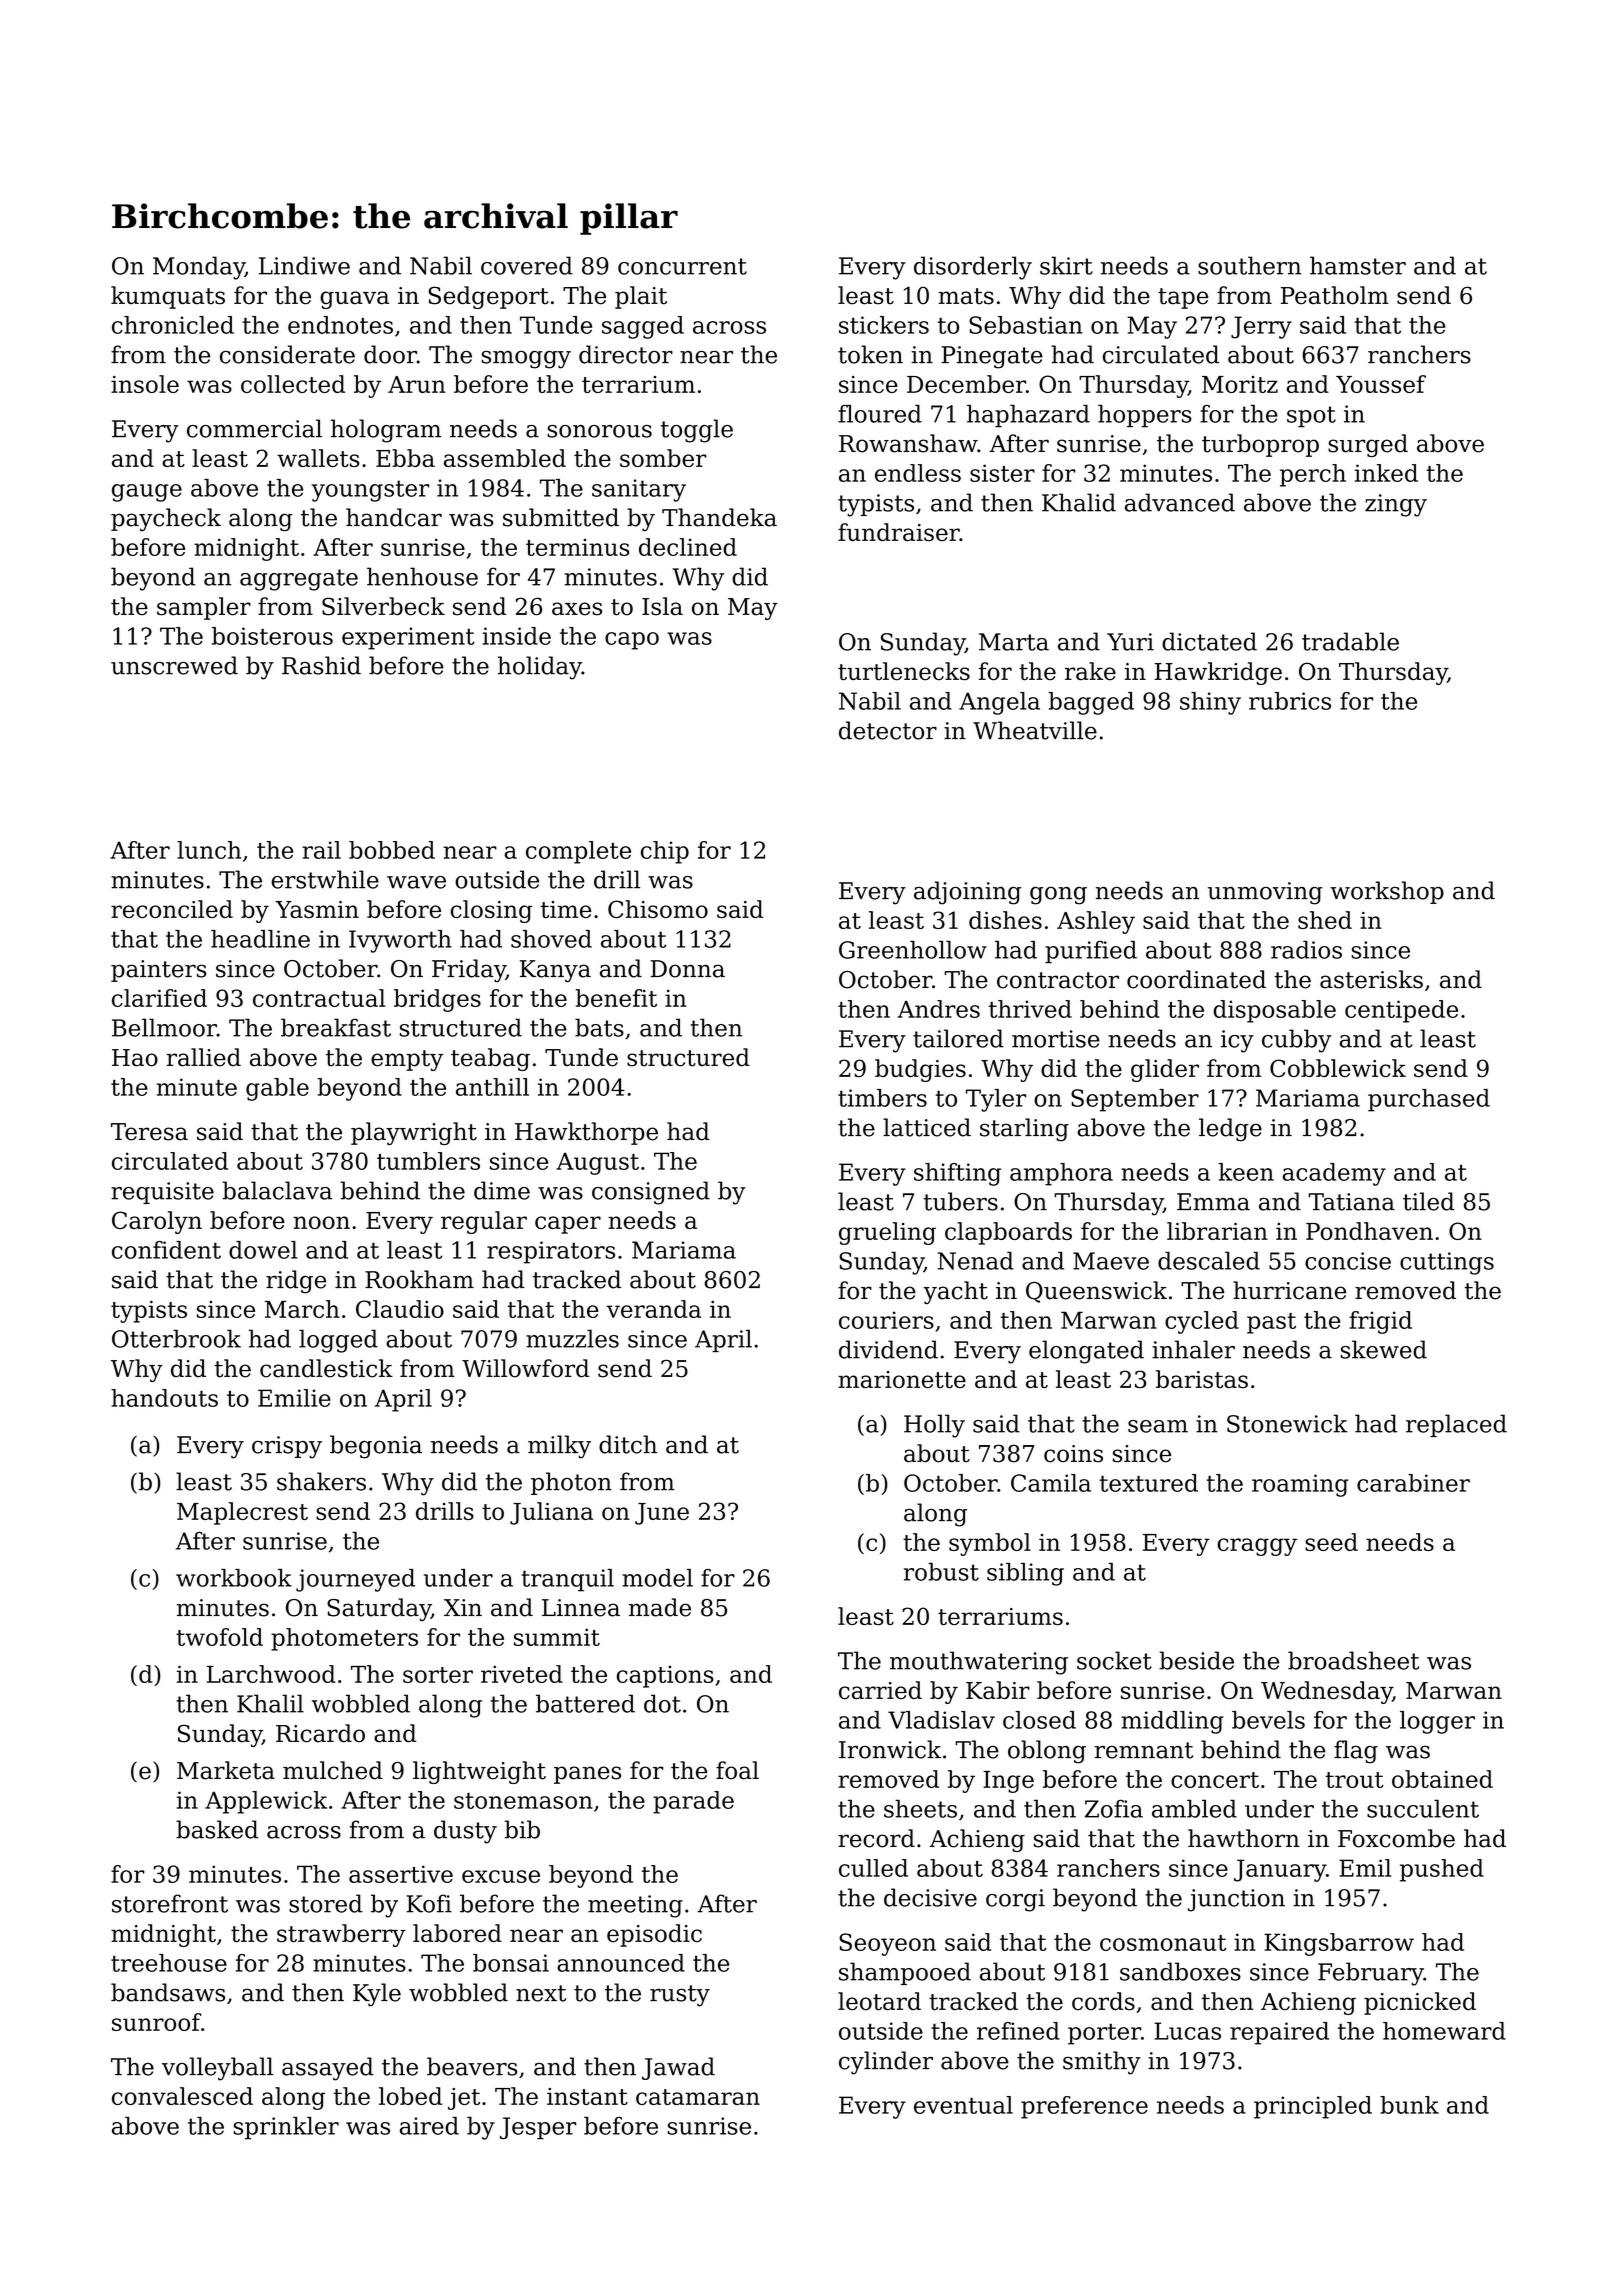  I want to click on handcar, so click(394, 517).
